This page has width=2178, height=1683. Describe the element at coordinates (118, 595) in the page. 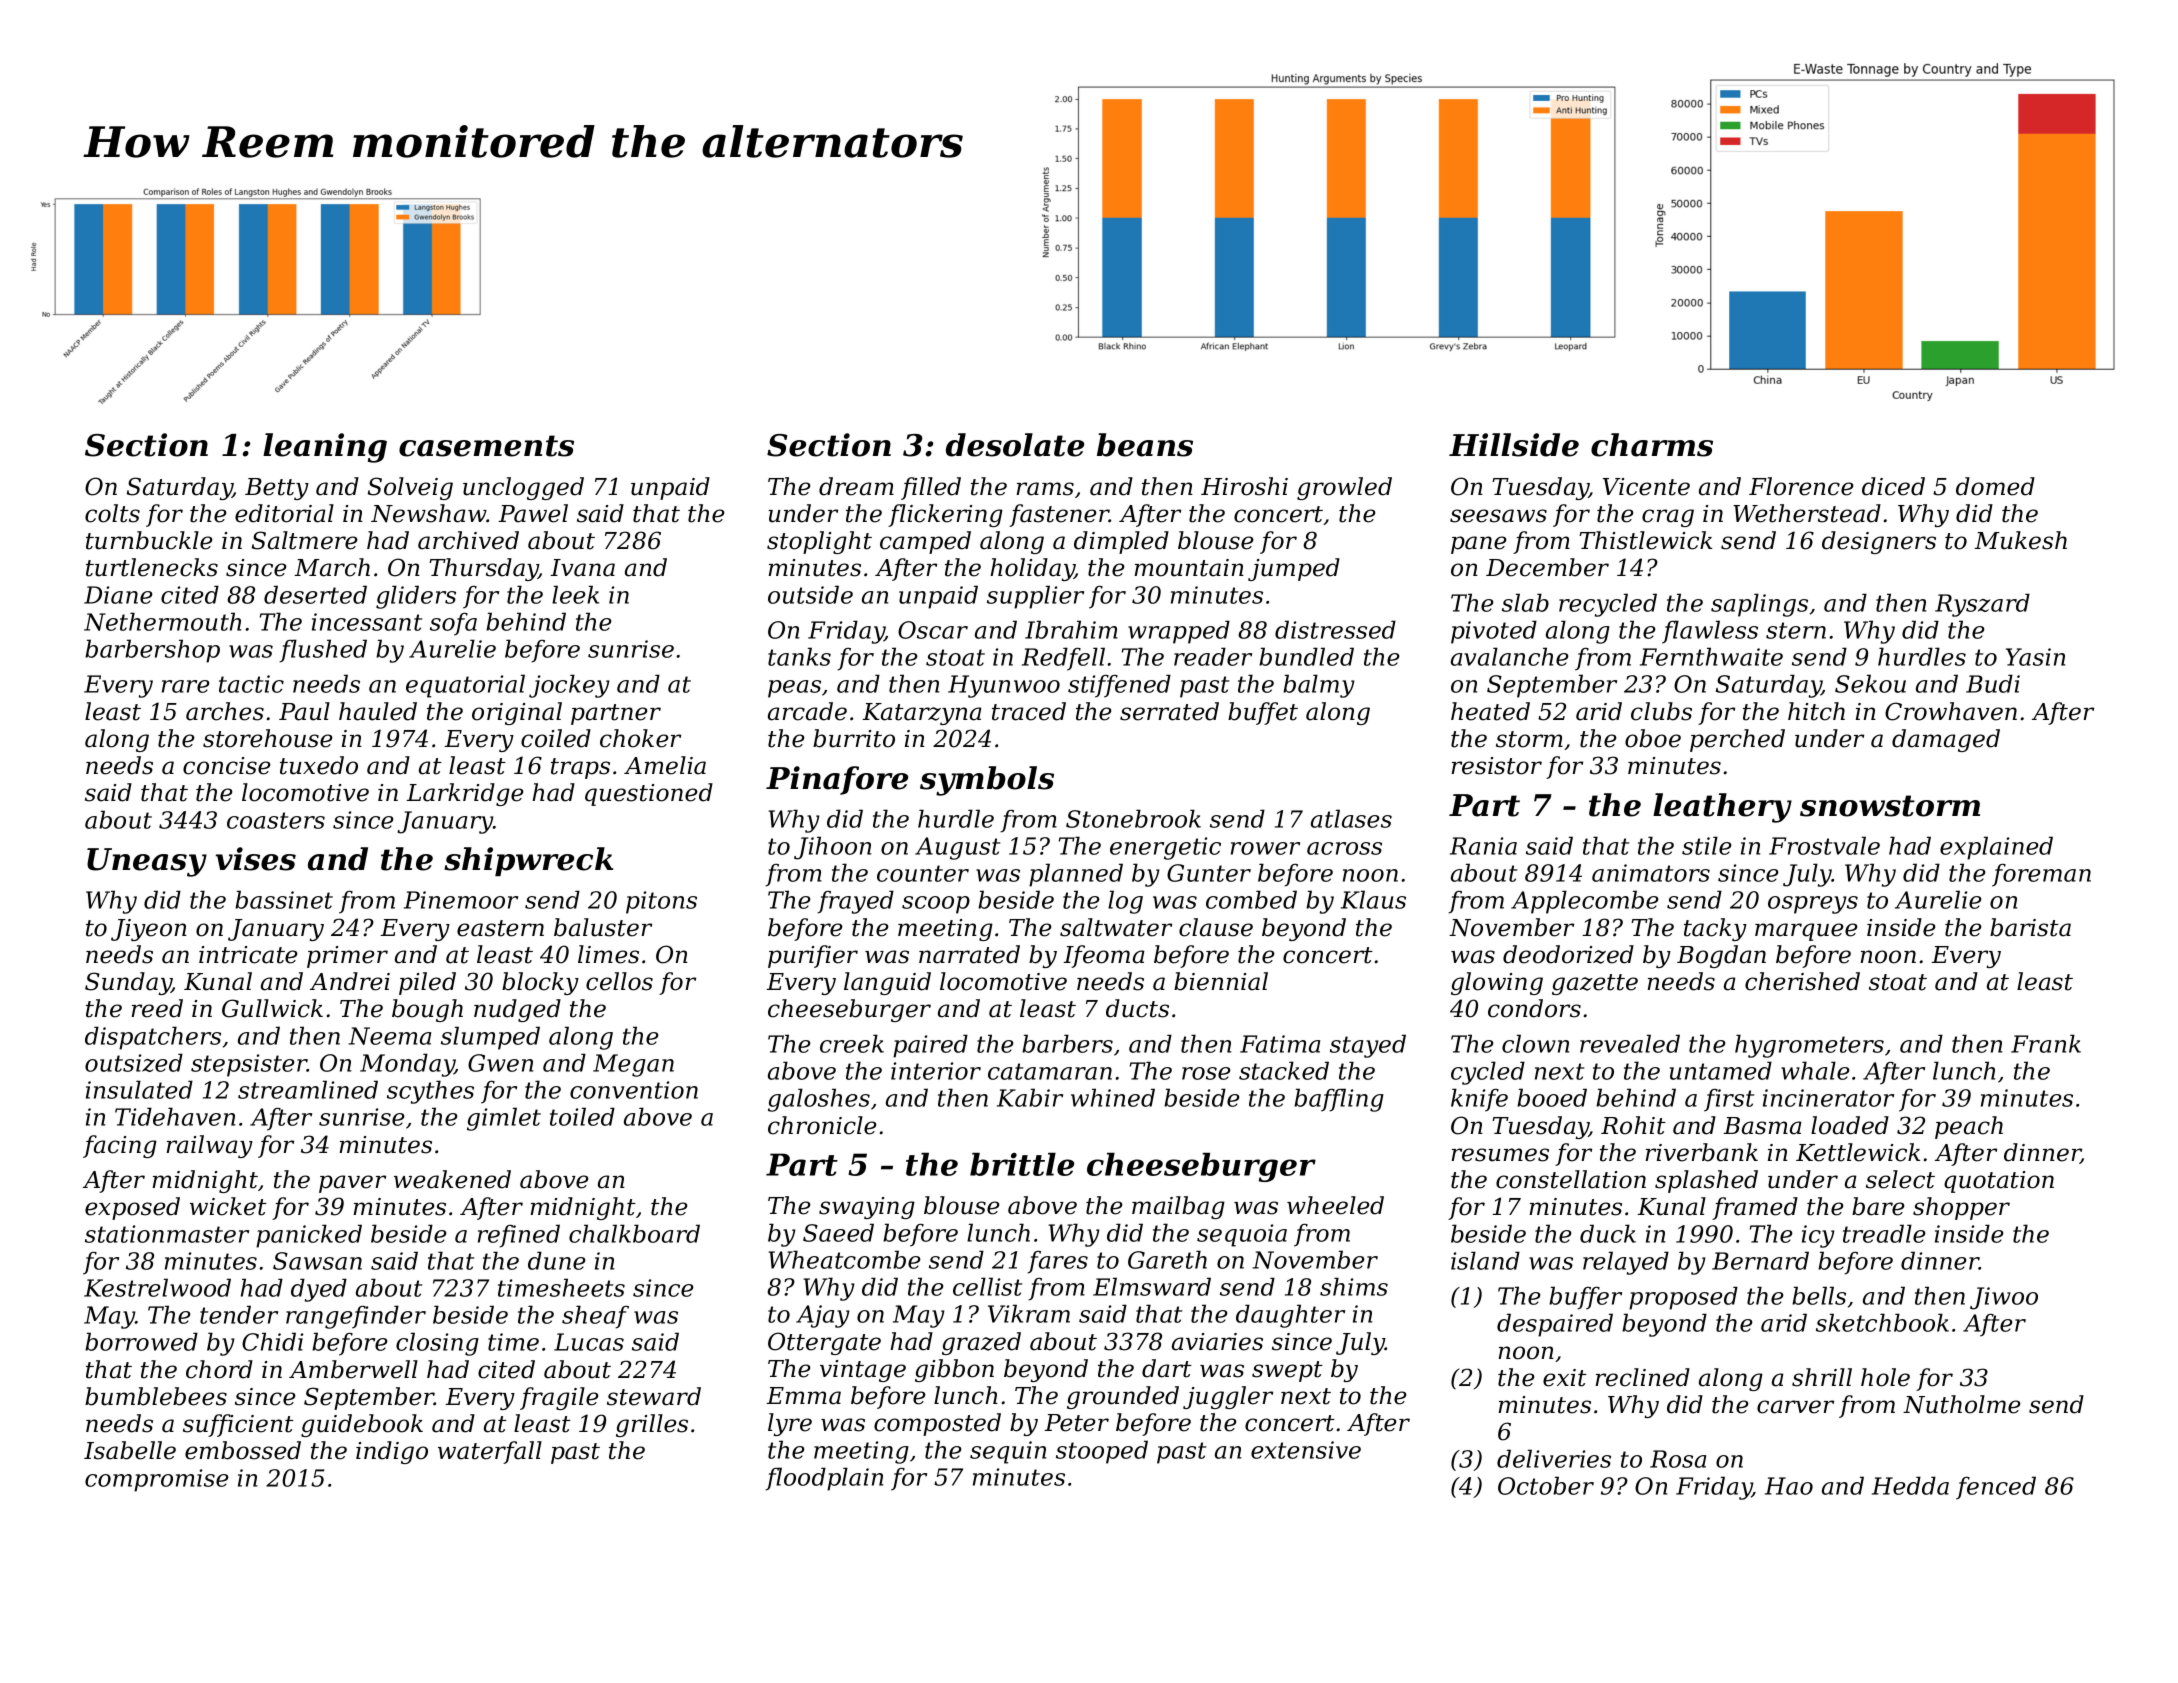

I see `Diane` at that location.
